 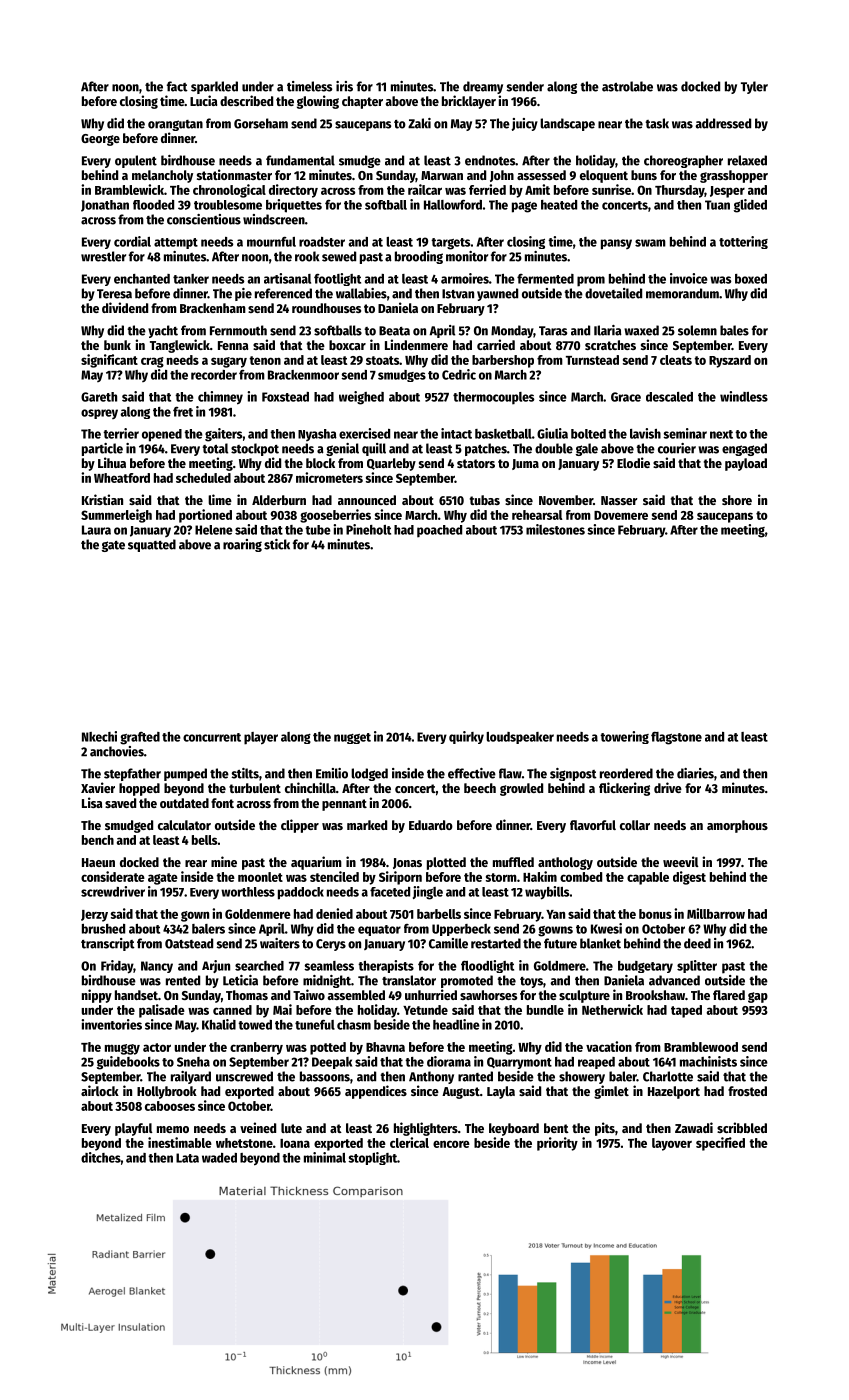 I want to click on Khalid, so click(x=219, y=1024).
